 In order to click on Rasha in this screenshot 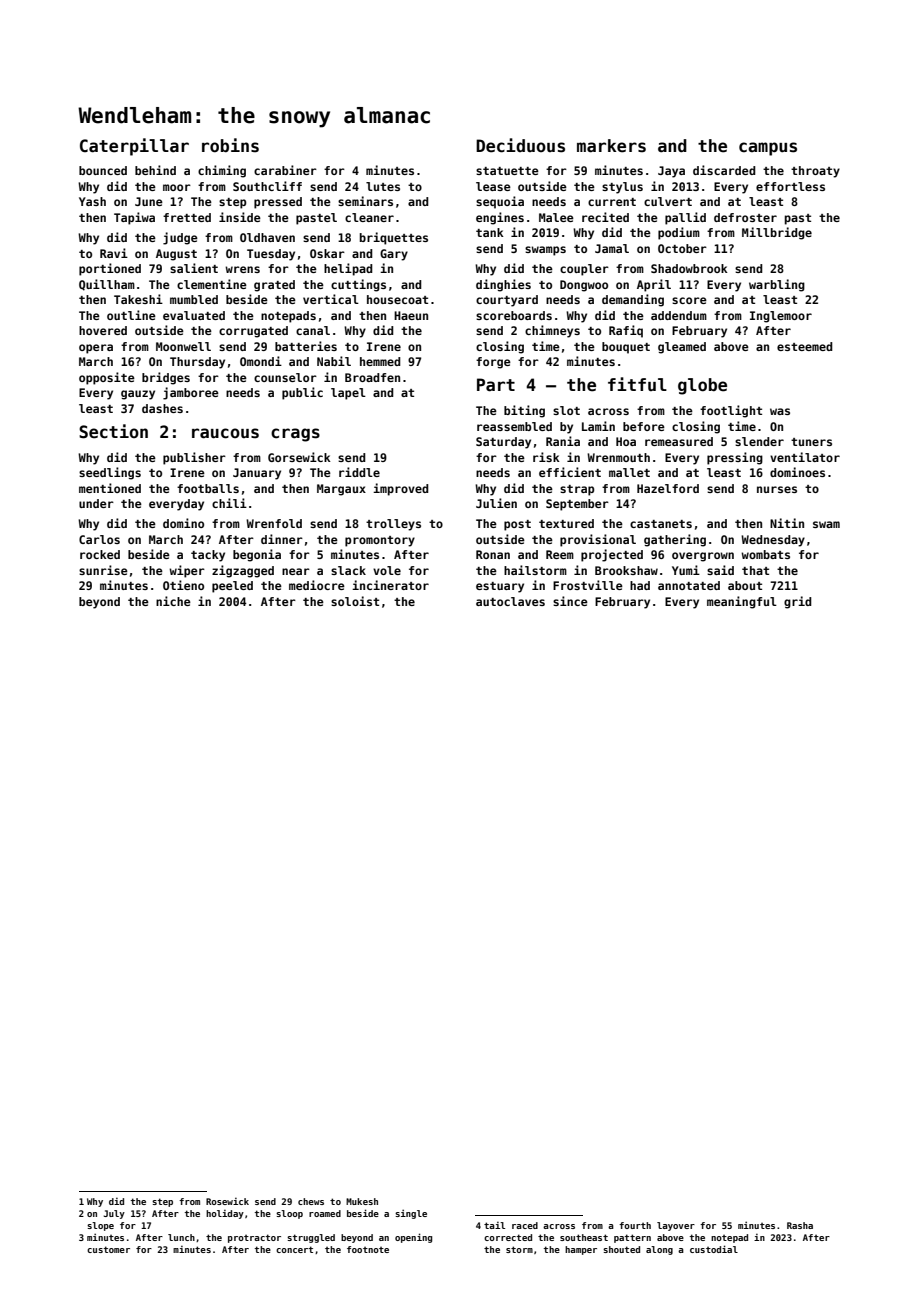, I will do `click(800, 1225)`.
